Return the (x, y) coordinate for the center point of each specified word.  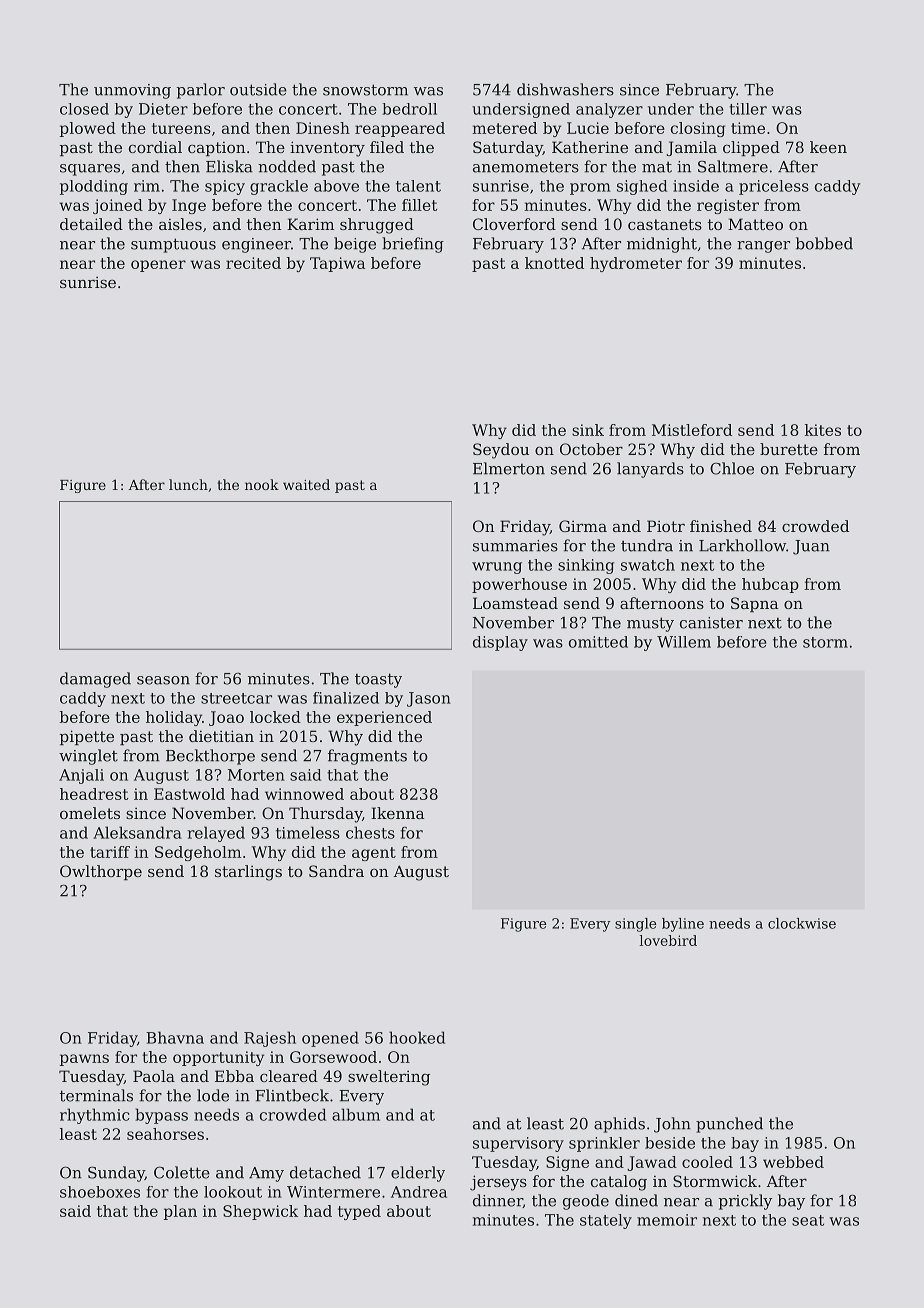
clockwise (802, 923)
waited (306, 484)
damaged (95, 680)
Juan (811, 547)
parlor (201, 91)
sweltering (389, 1078)
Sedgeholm (198, 853)
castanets (665, 224)
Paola (154, 1076)
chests (370, 832)
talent (418, 186)
